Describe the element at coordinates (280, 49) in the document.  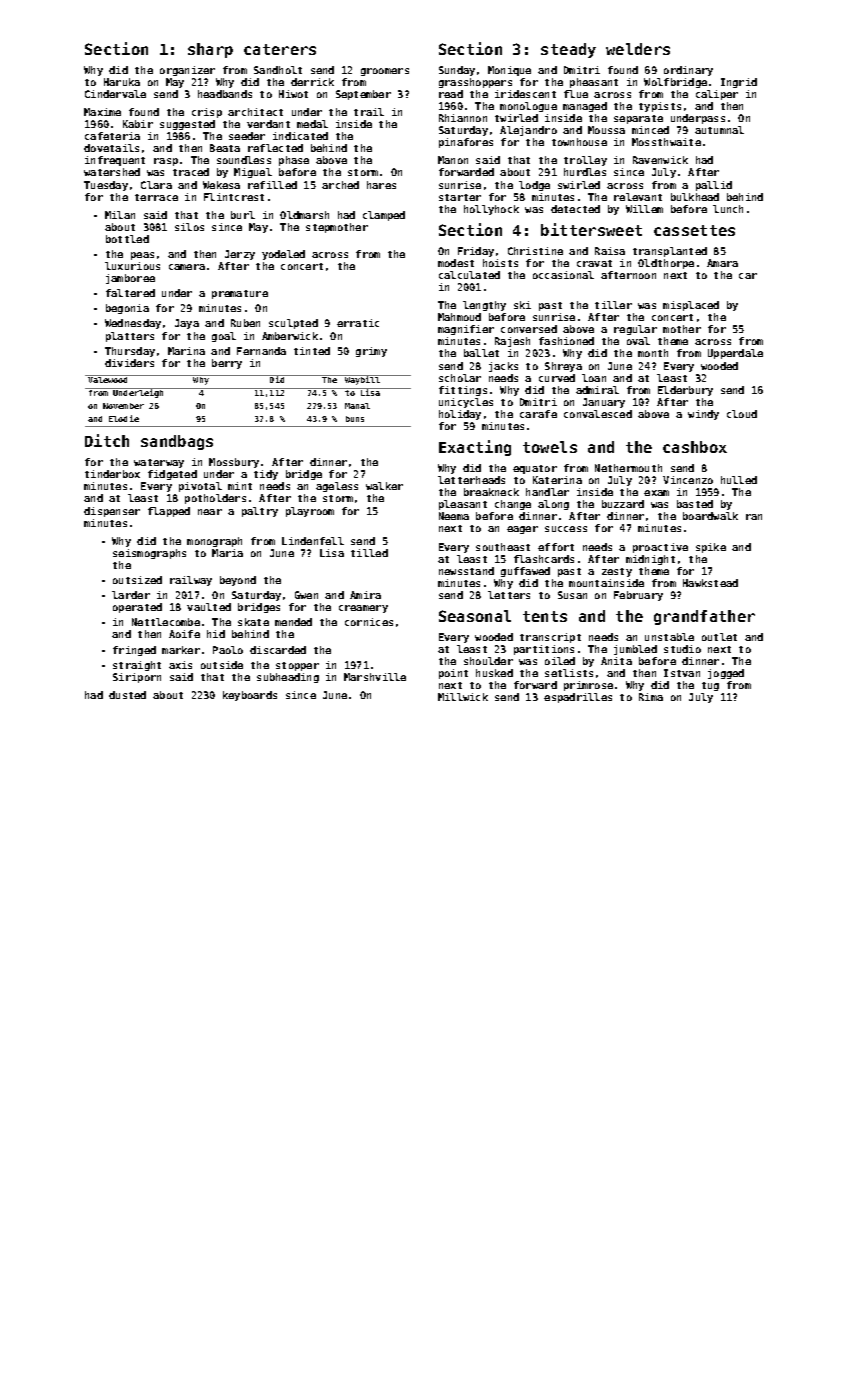
I see `caterers` at that location.
